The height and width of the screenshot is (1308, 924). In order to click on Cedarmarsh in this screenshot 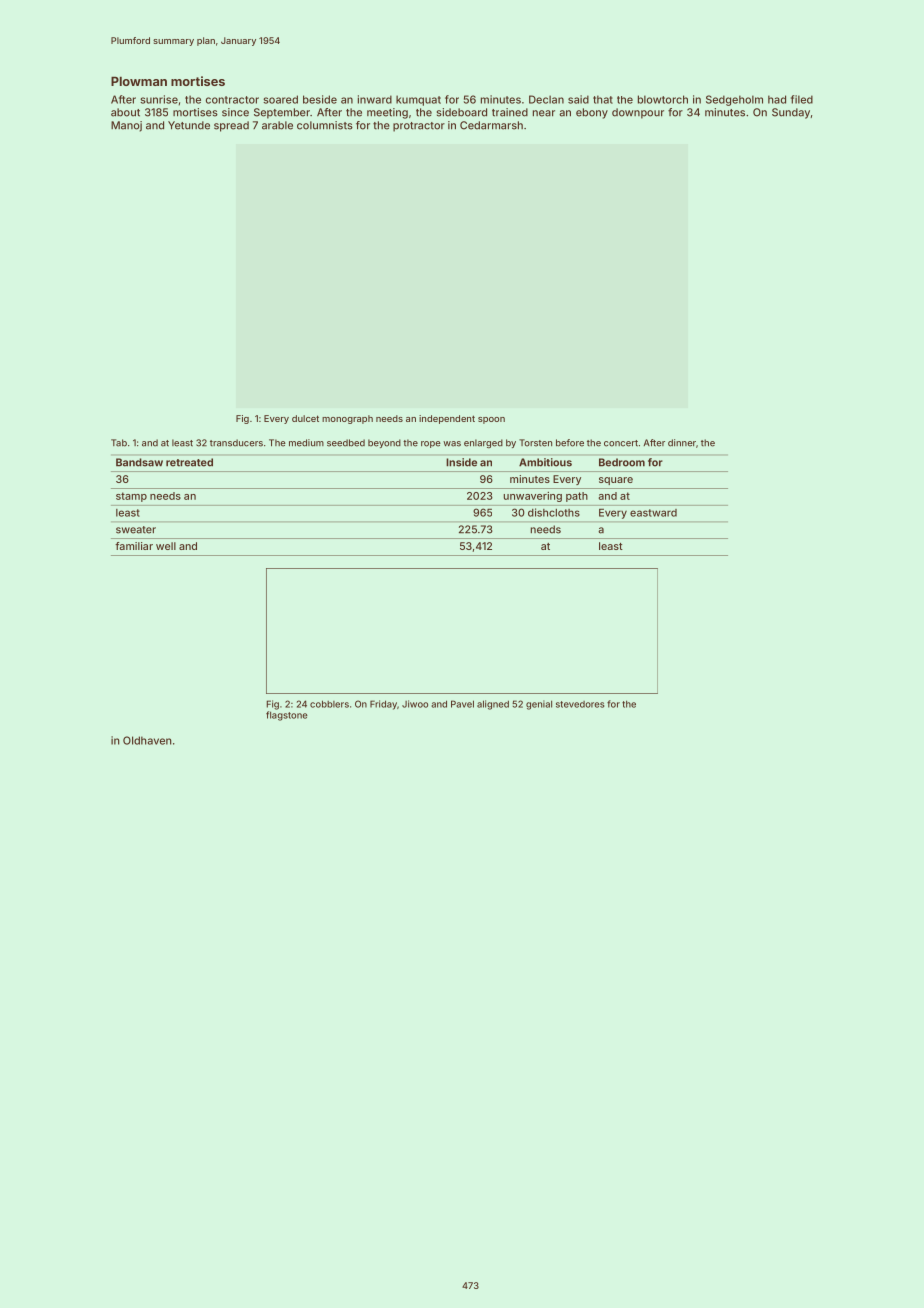, I will do `click(491, 125)`.
